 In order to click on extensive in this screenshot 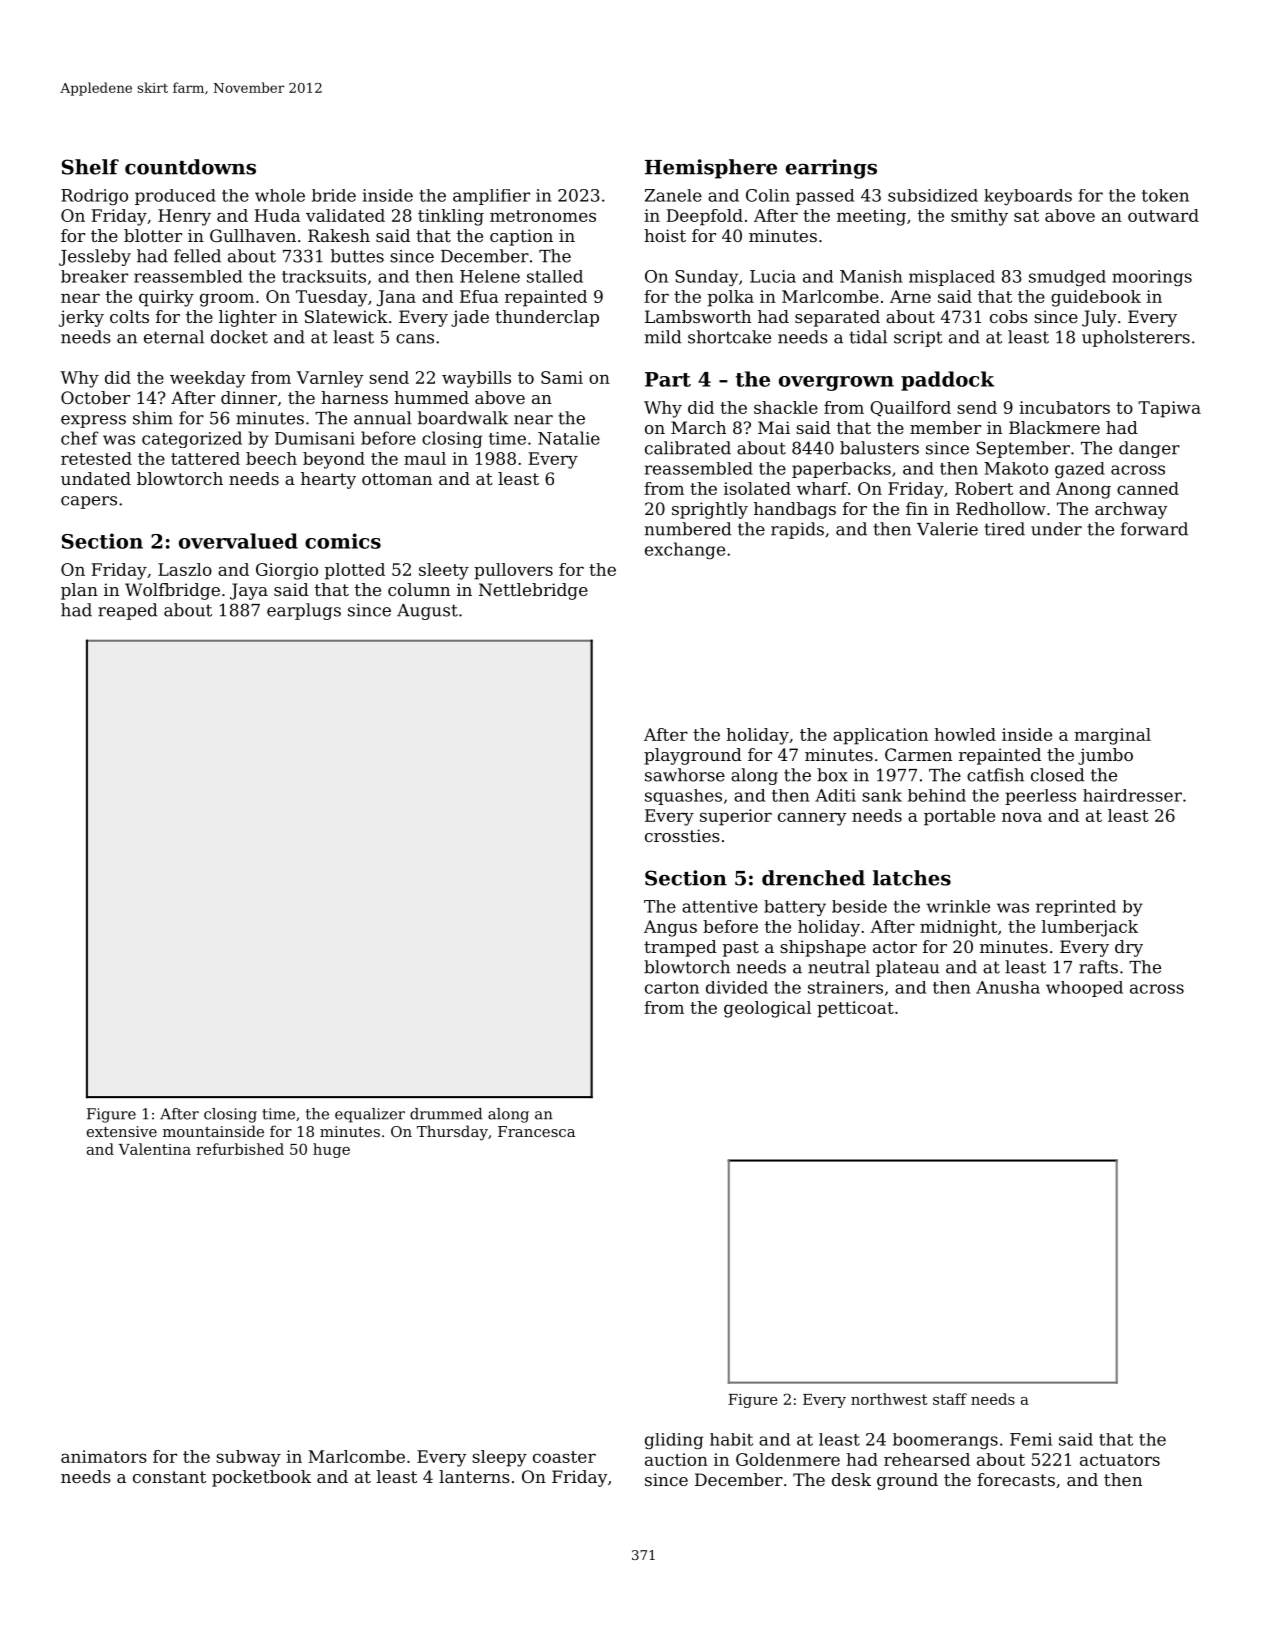, I will do `click(122, 1131)`.
